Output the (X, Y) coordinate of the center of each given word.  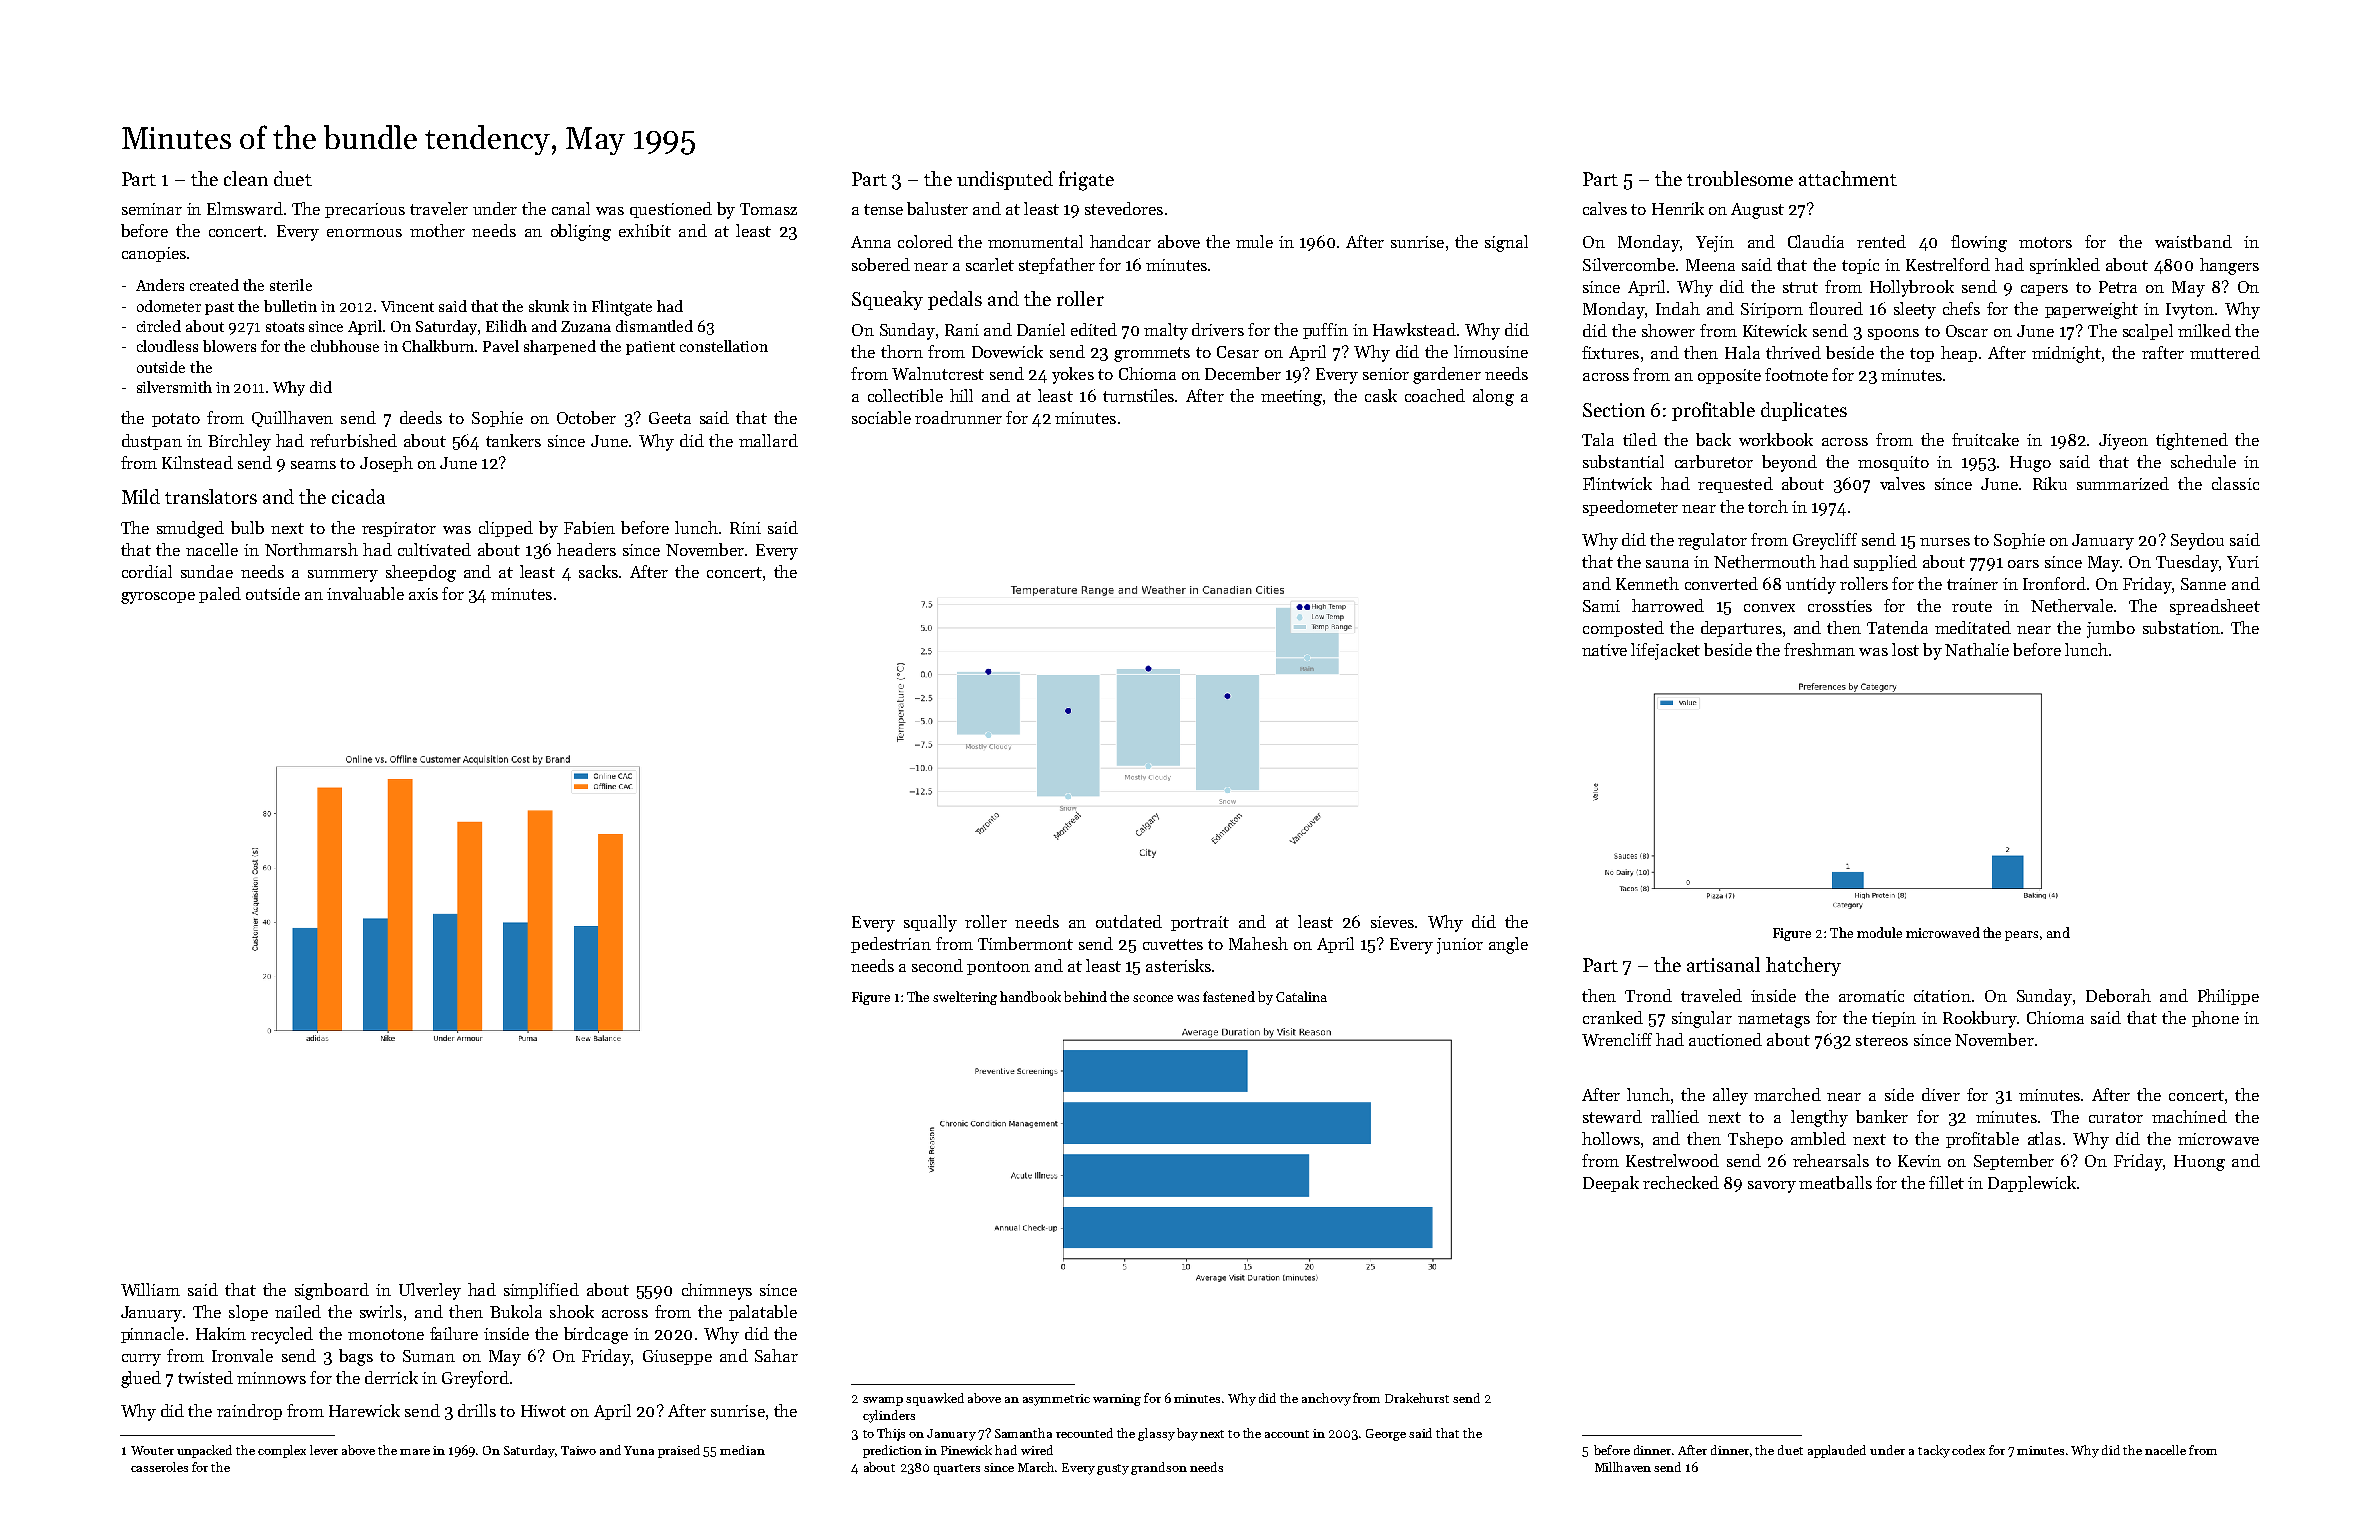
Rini (745, 528)
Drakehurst (1417, 1398)
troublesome (1740, 178)
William (150, 1289)
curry (141, 1360)
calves (1605, 208)
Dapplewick (2032, 1184)
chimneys (717, 1291)
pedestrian (891, 945)
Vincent (407, 306)
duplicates (1804, 411)
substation (2181, 627)
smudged (190, 529)
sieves (1392, 922)
